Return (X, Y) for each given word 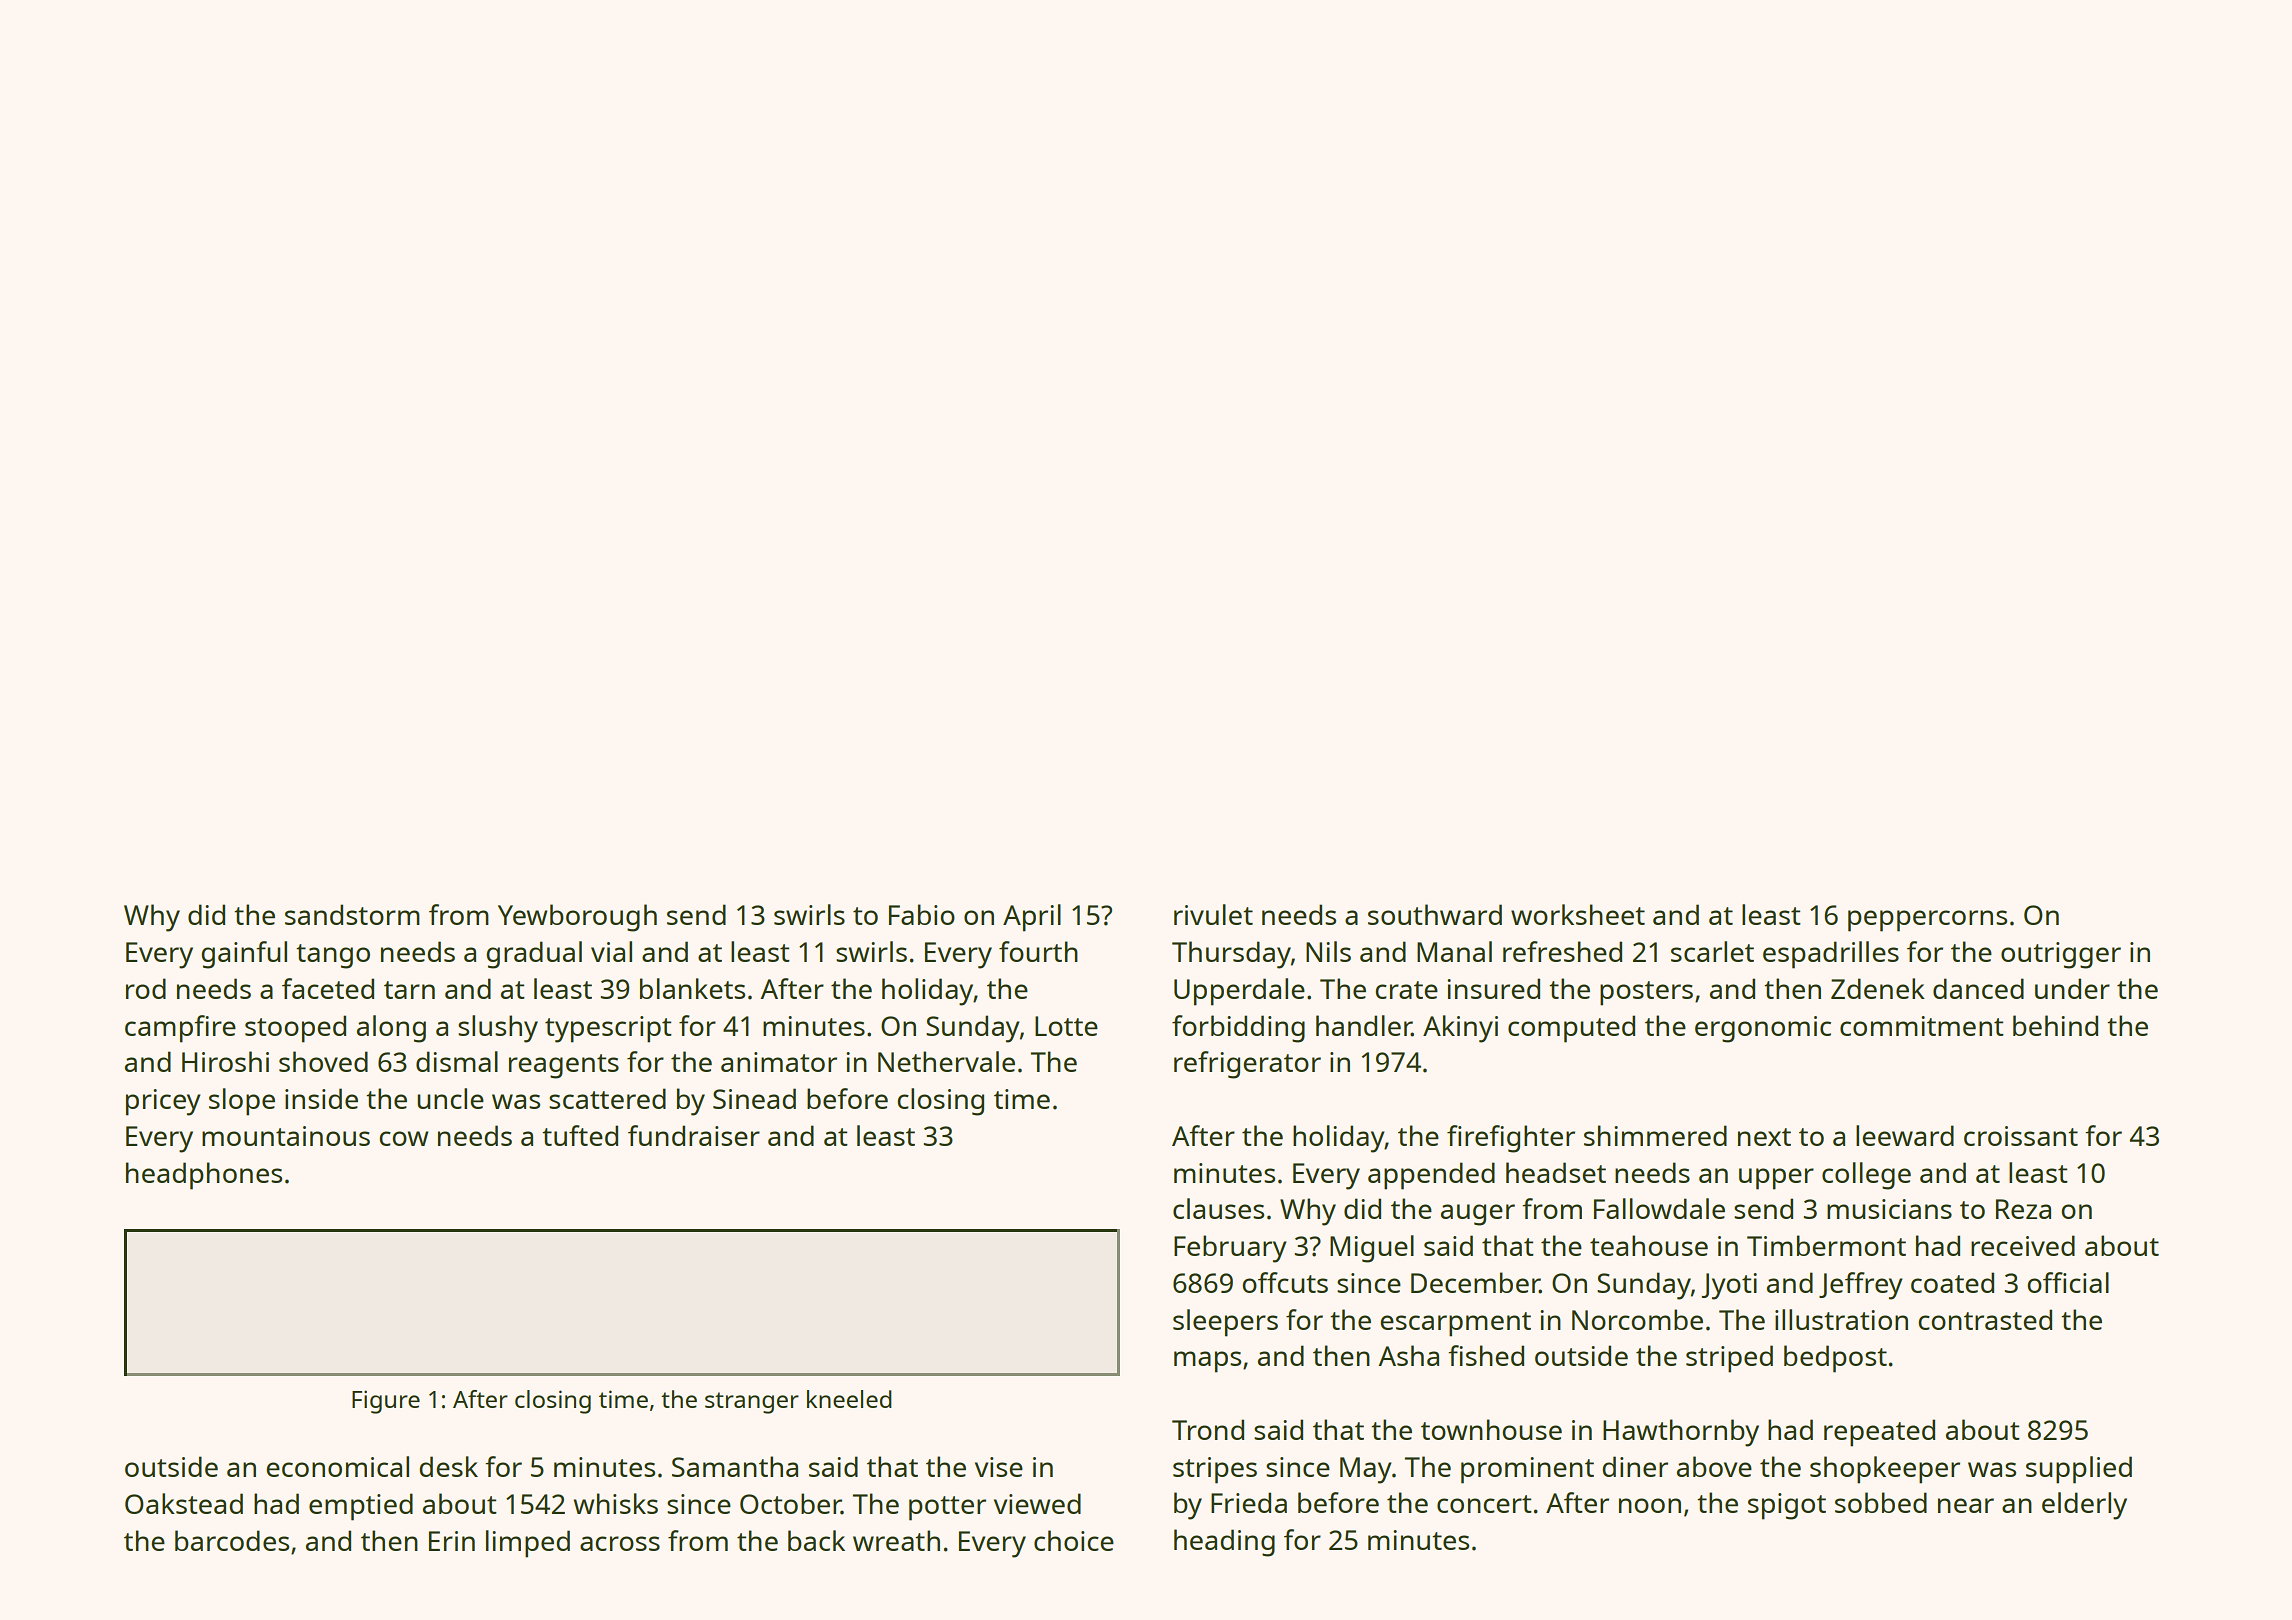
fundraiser (694, 1135)
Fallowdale (1659, 1208)
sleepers (1225, 1323)
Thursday (1231, 955)
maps (1207, 1362)
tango (333, 956)
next (1764, 1137)
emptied (361, 1507)
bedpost (1835, 1359)
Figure (386, 1402)
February (1230, 1249)
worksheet (1578, 914)
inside (321, 1098)
